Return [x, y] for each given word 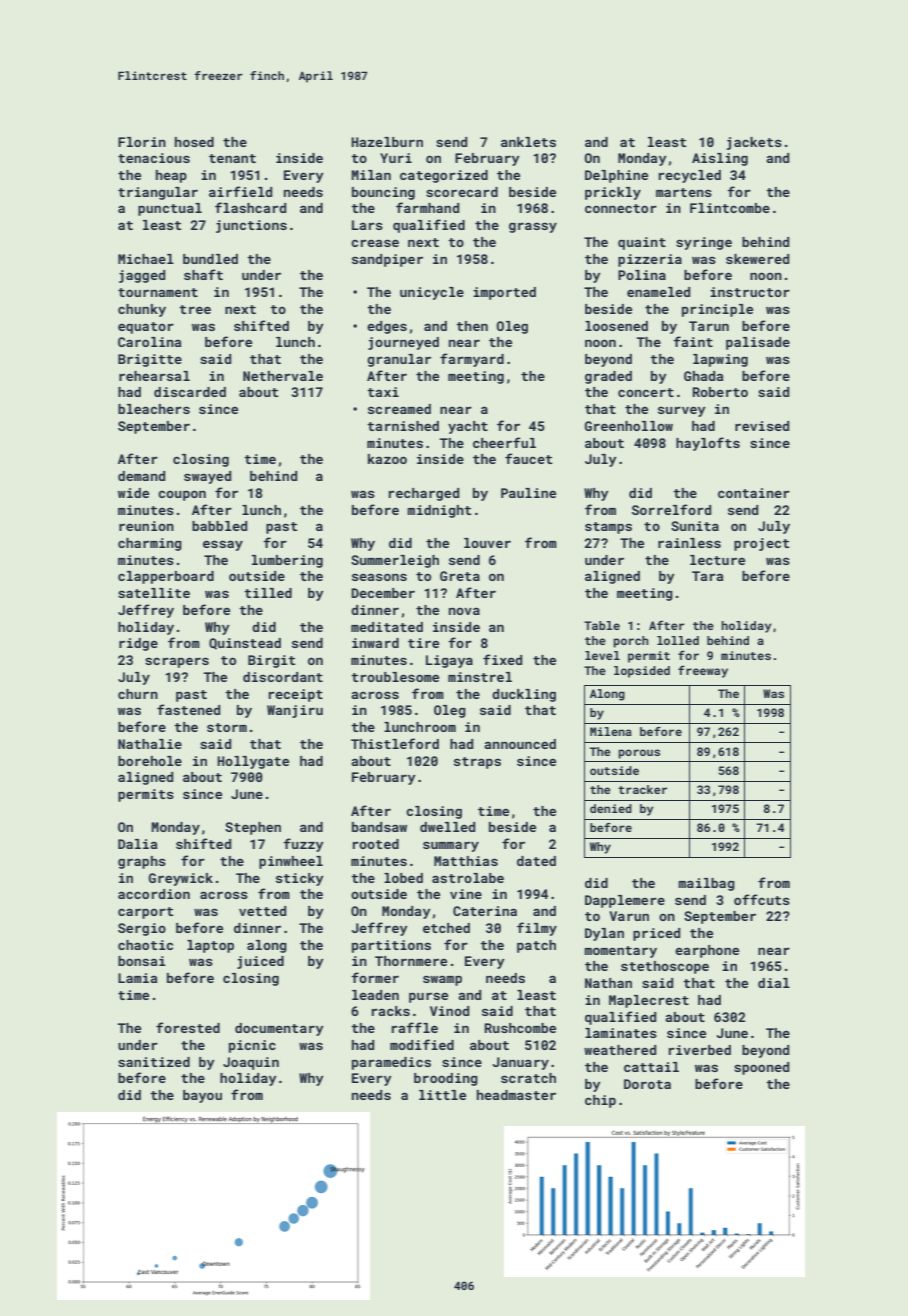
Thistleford [395, 743]
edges [387, 327]
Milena [611, 731]
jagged [142, 276]
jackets [754, 143]
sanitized [154, 1062]
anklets [528, 142]
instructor [750, 292]
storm [227, 727]
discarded [190, 392]
